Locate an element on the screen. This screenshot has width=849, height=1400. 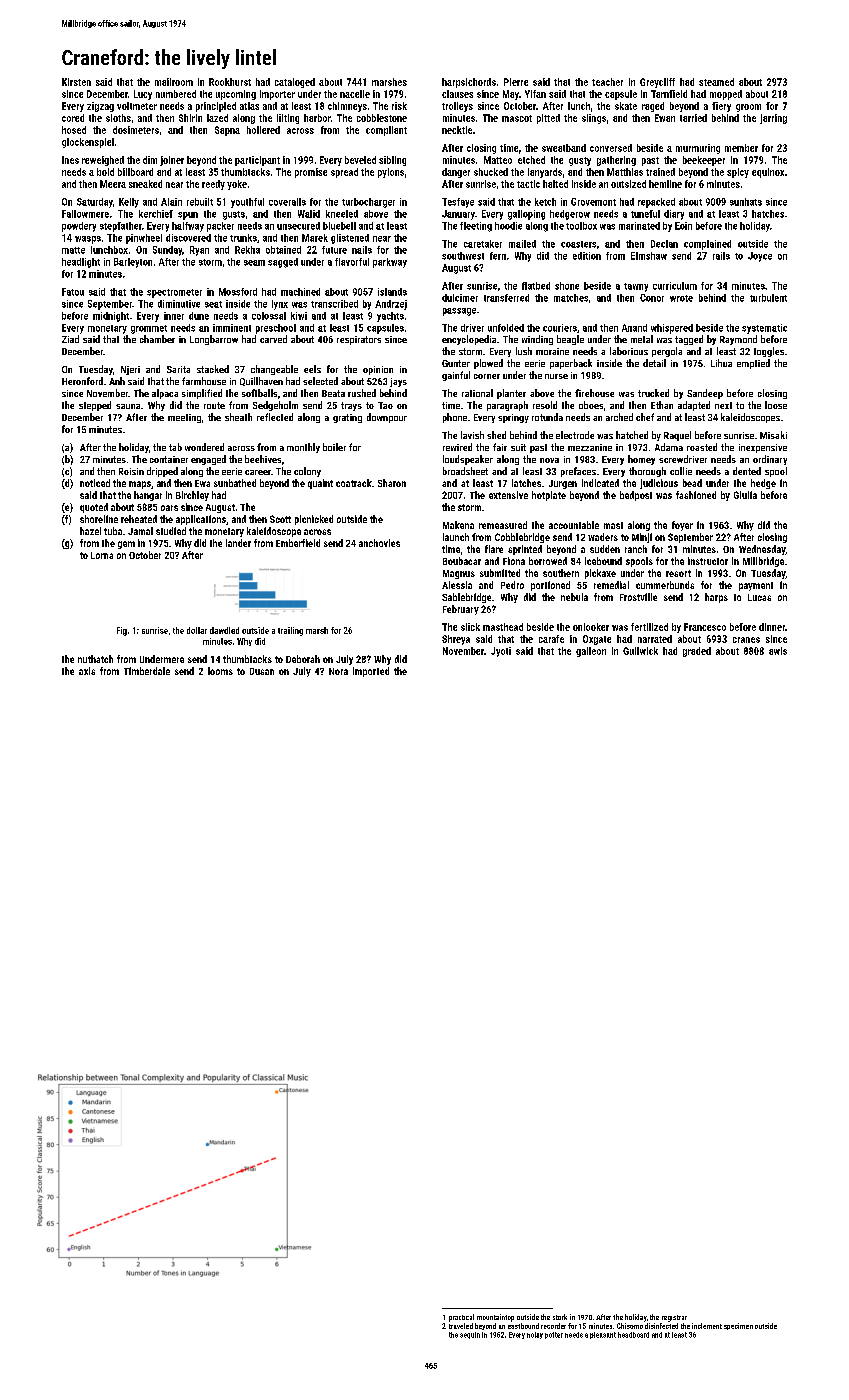
Greycliff is located at coordinates (657, 83).
